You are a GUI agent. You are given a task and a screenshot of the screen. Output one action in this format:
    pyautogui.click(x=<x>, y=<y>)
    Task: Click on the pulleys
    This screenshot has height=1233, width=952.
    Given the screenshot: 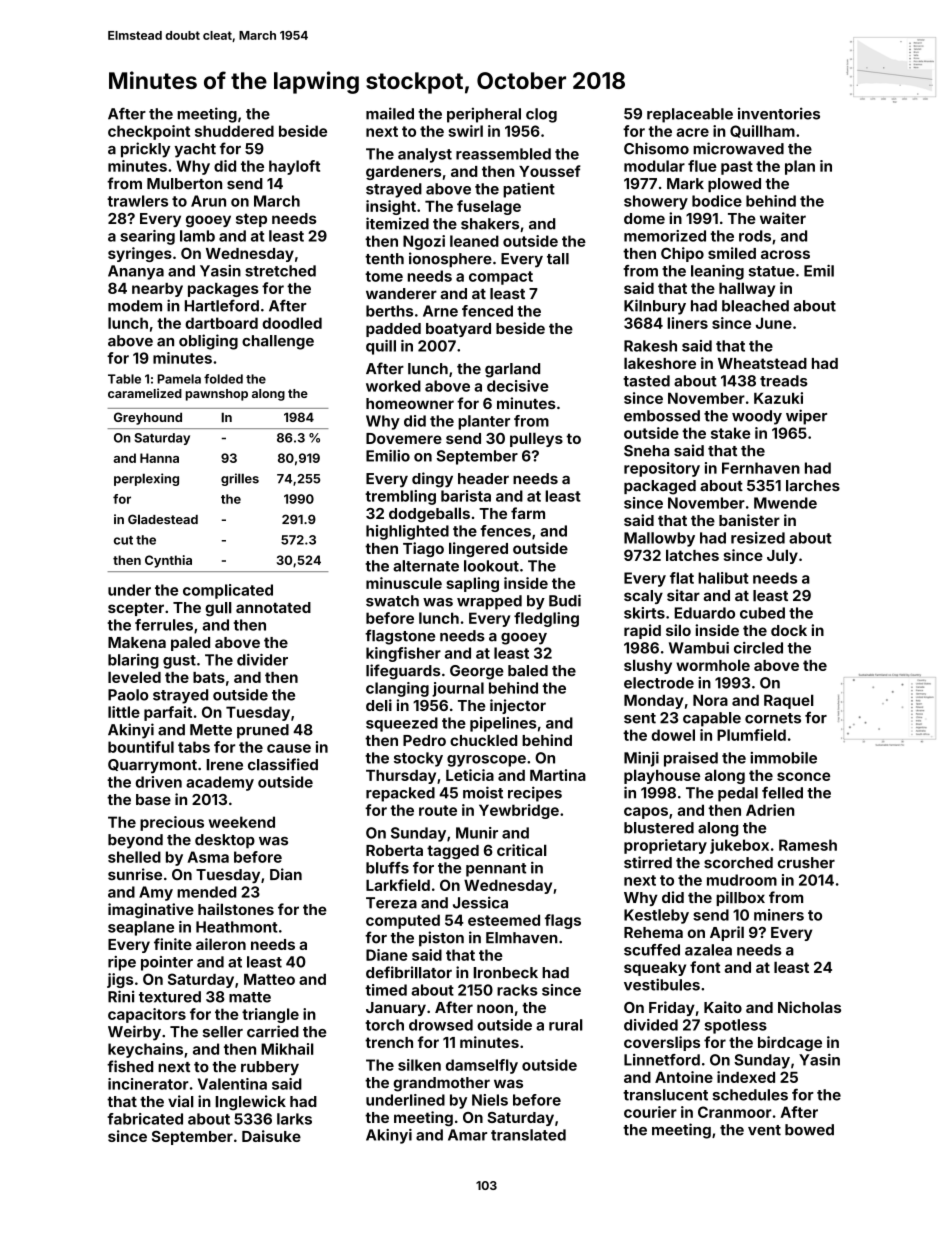 What is the action you would take?
    pyautogui.click(x=536, y=439)
